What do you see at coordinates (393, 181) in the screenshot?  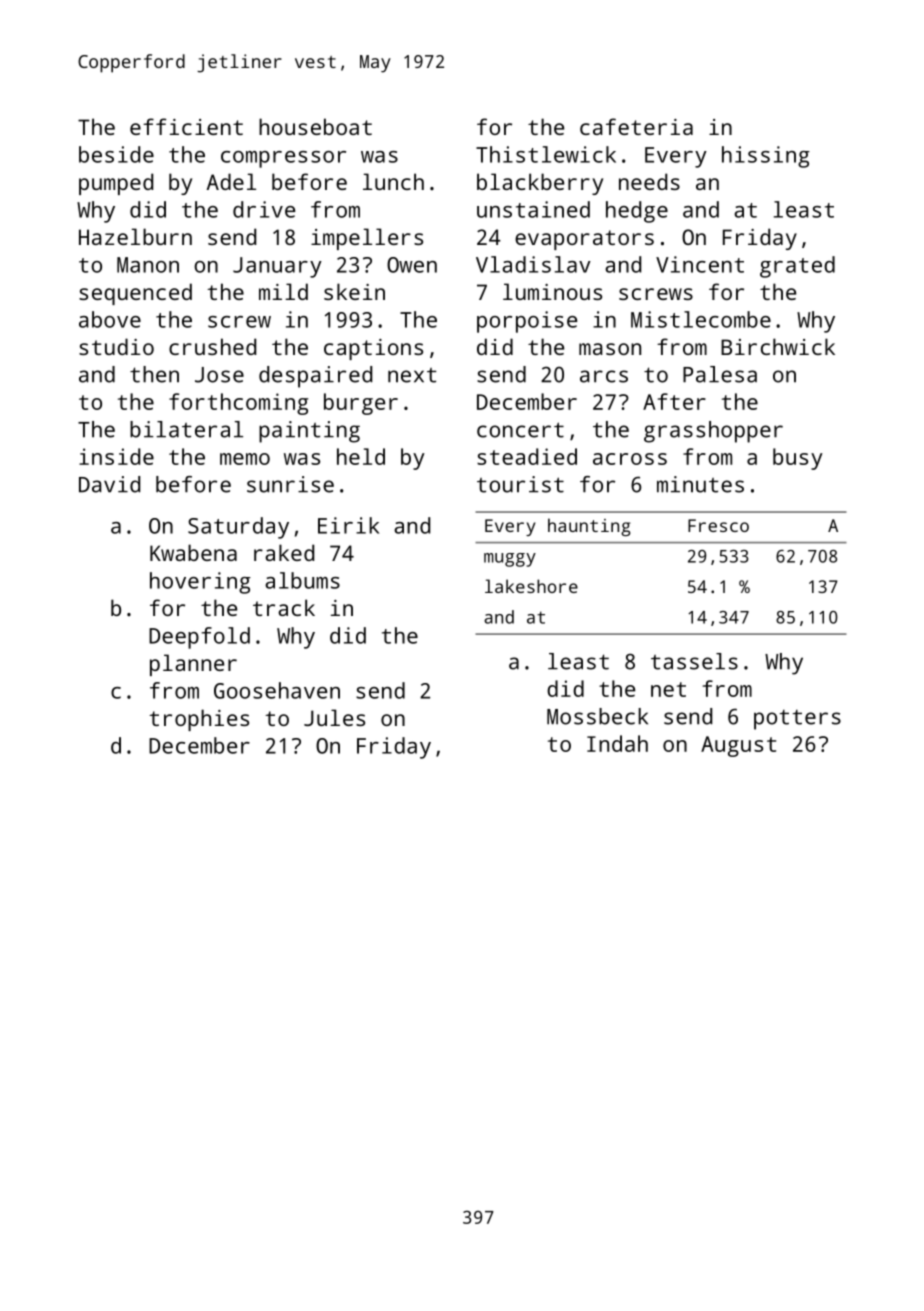 I see `lunch` at bounding box center [393, 181].
